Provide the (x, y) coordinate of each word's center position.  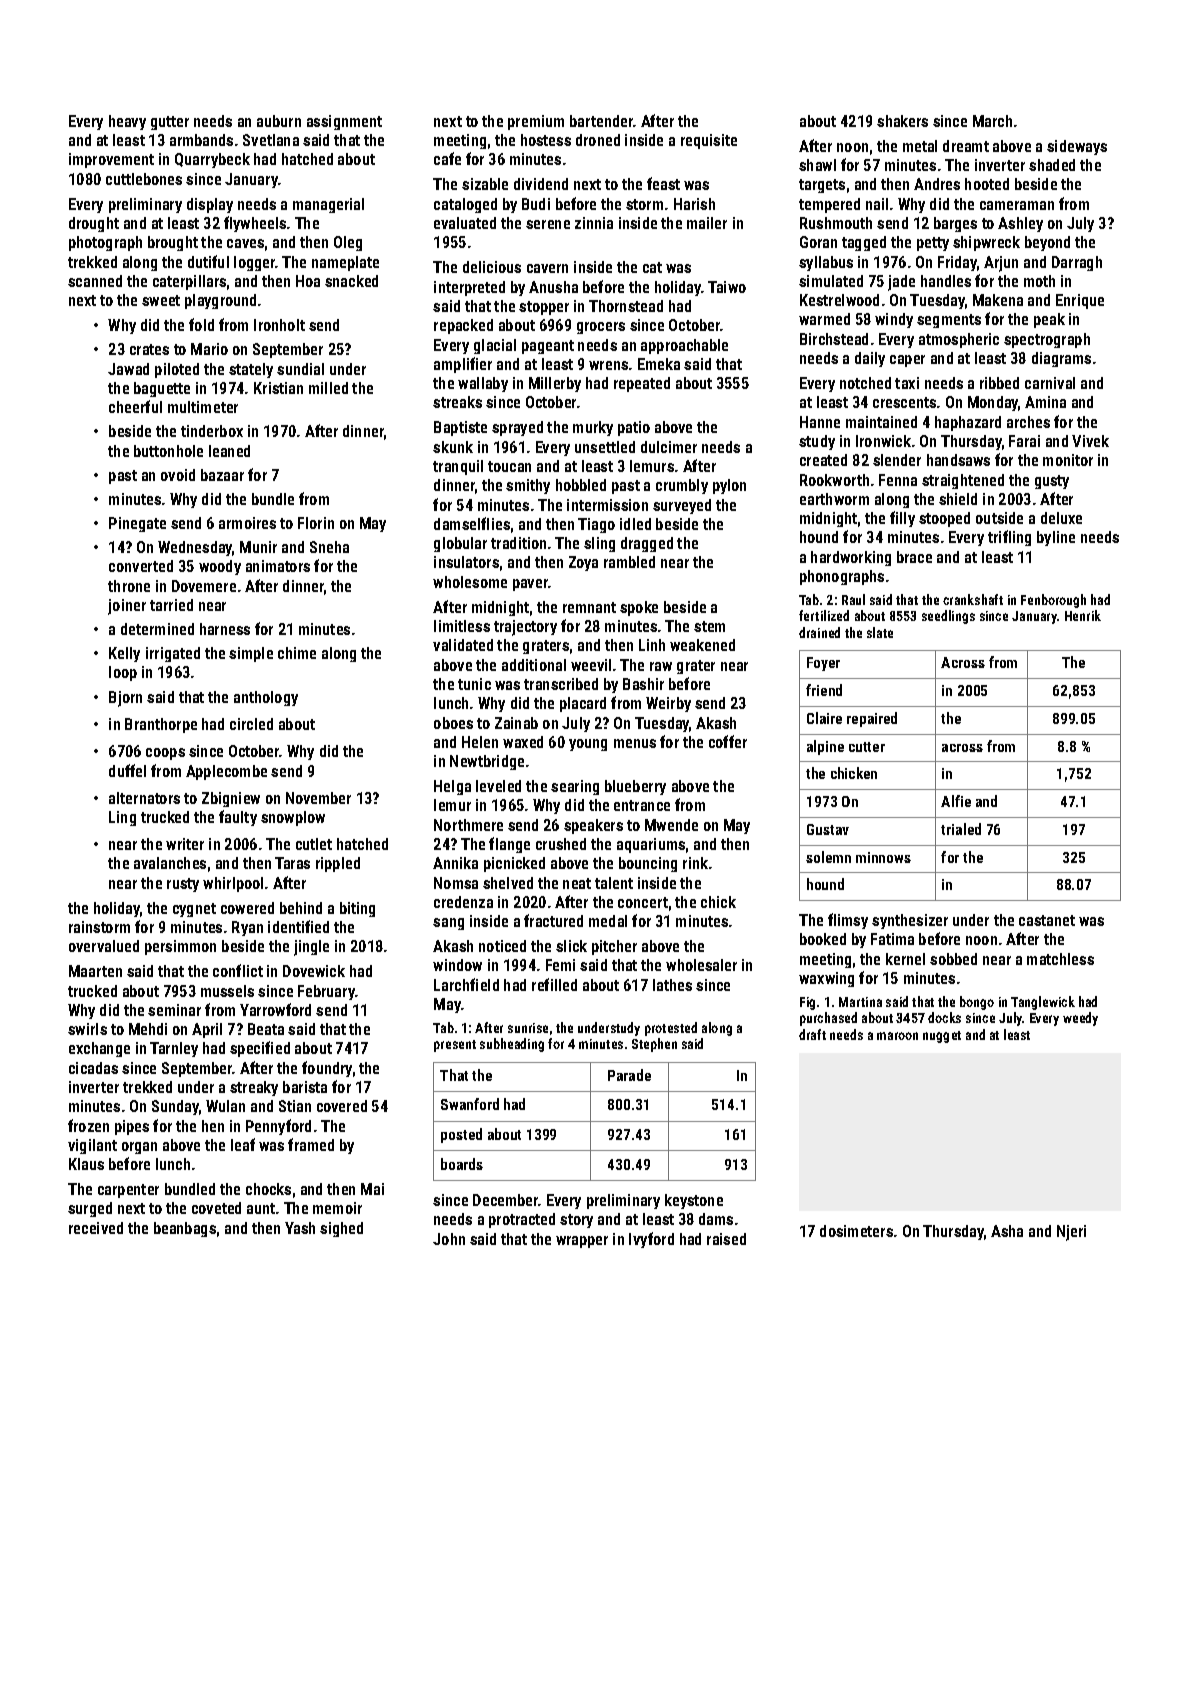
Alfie (956, 801)
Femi (560, 965)
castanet (1047, 920)
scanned (95, 281)
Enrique (1080, 301)
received (96, 1228)
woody (220, 567)
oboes (453, 723)
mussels (227, 991)
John (449, 1239)
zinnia (594, 223)
